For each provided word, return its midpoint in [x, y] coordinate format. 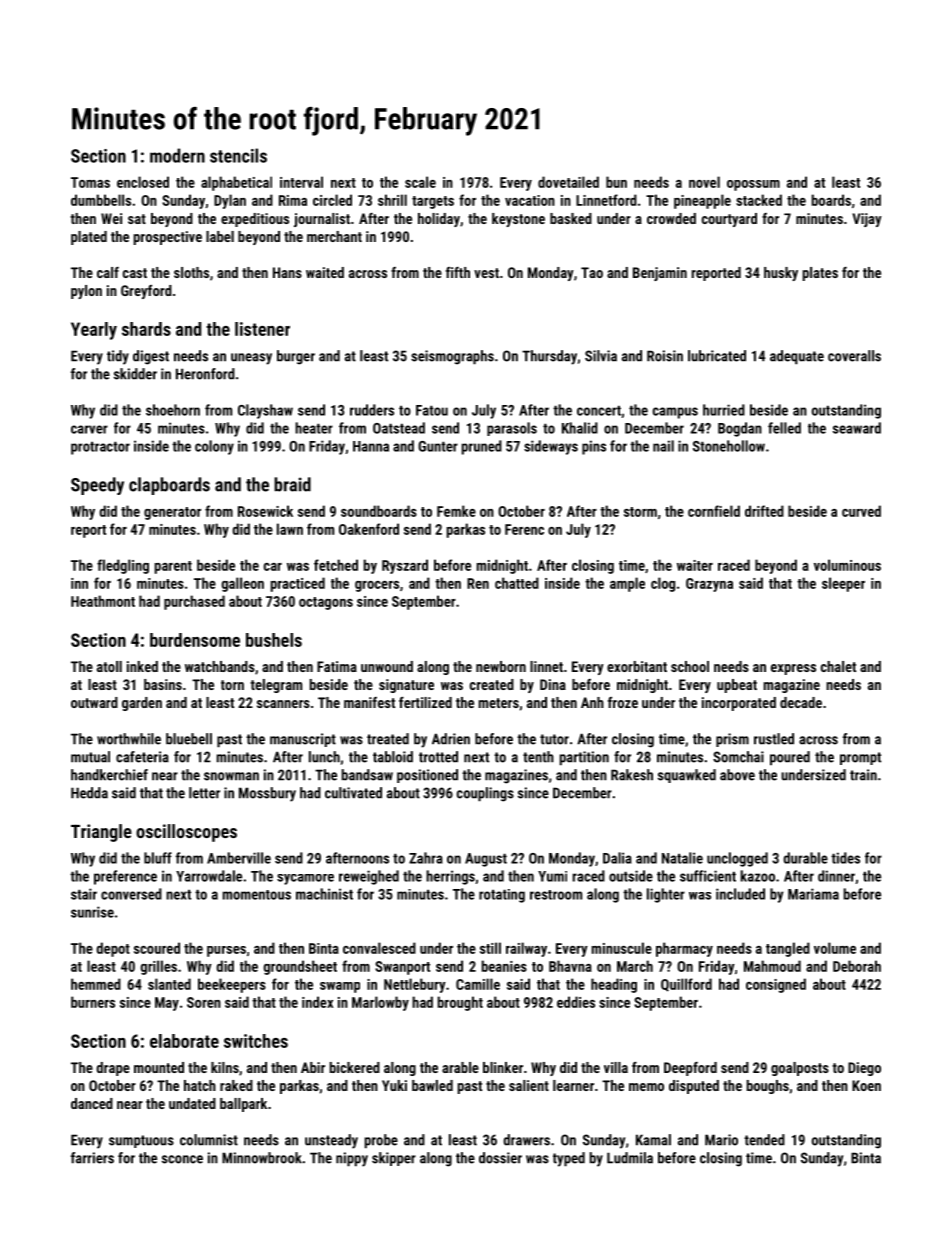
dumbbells [101, 200]
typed [569, 1159]
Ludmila [630, 1158]
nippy [352, 1159]
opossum [753, 185]
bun [616, 182]
